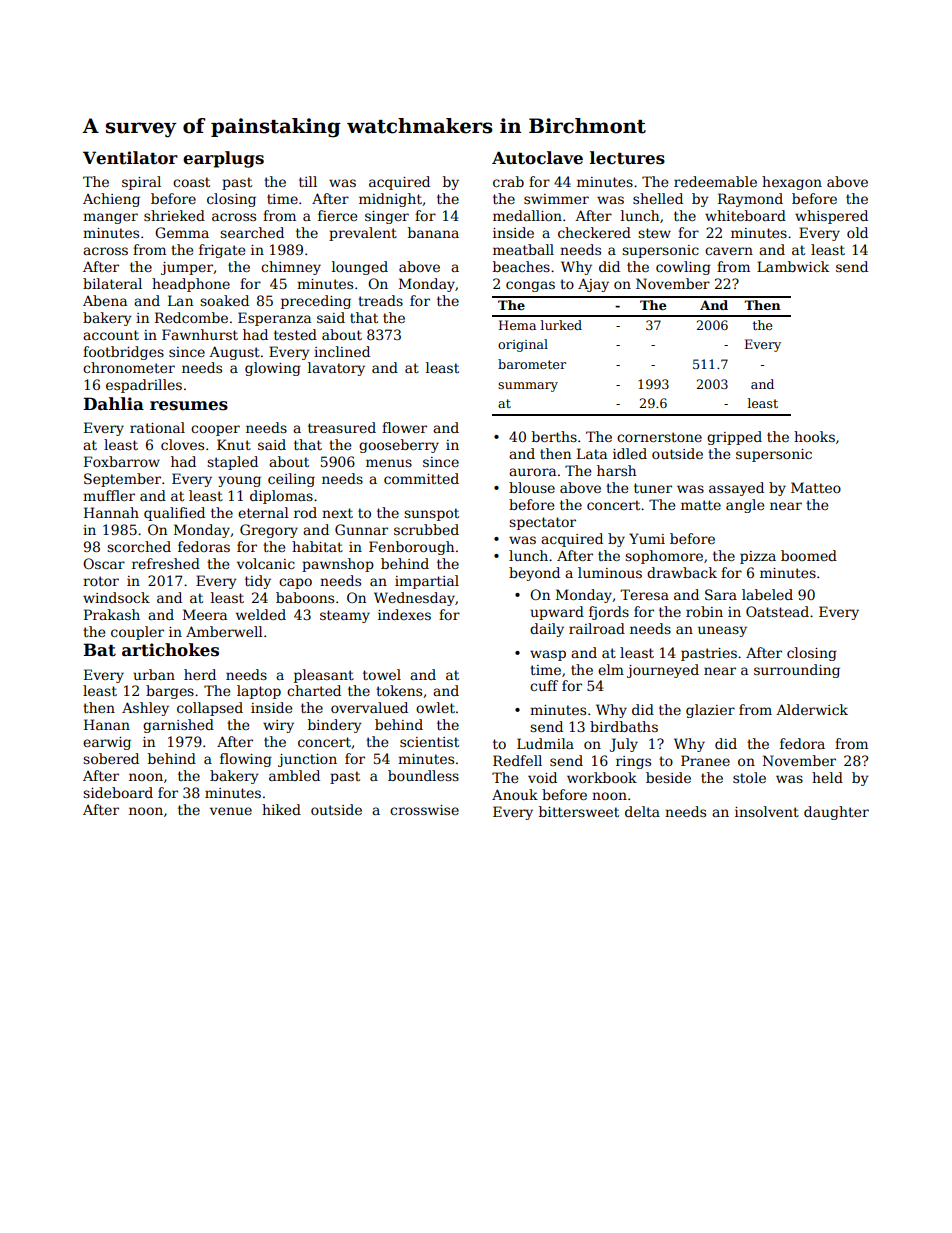 Image resolution: width=952 pixels, height=1233 pixels. Describe the element at coordinates (139, 546) in the page. I see `scorched` at that location.
